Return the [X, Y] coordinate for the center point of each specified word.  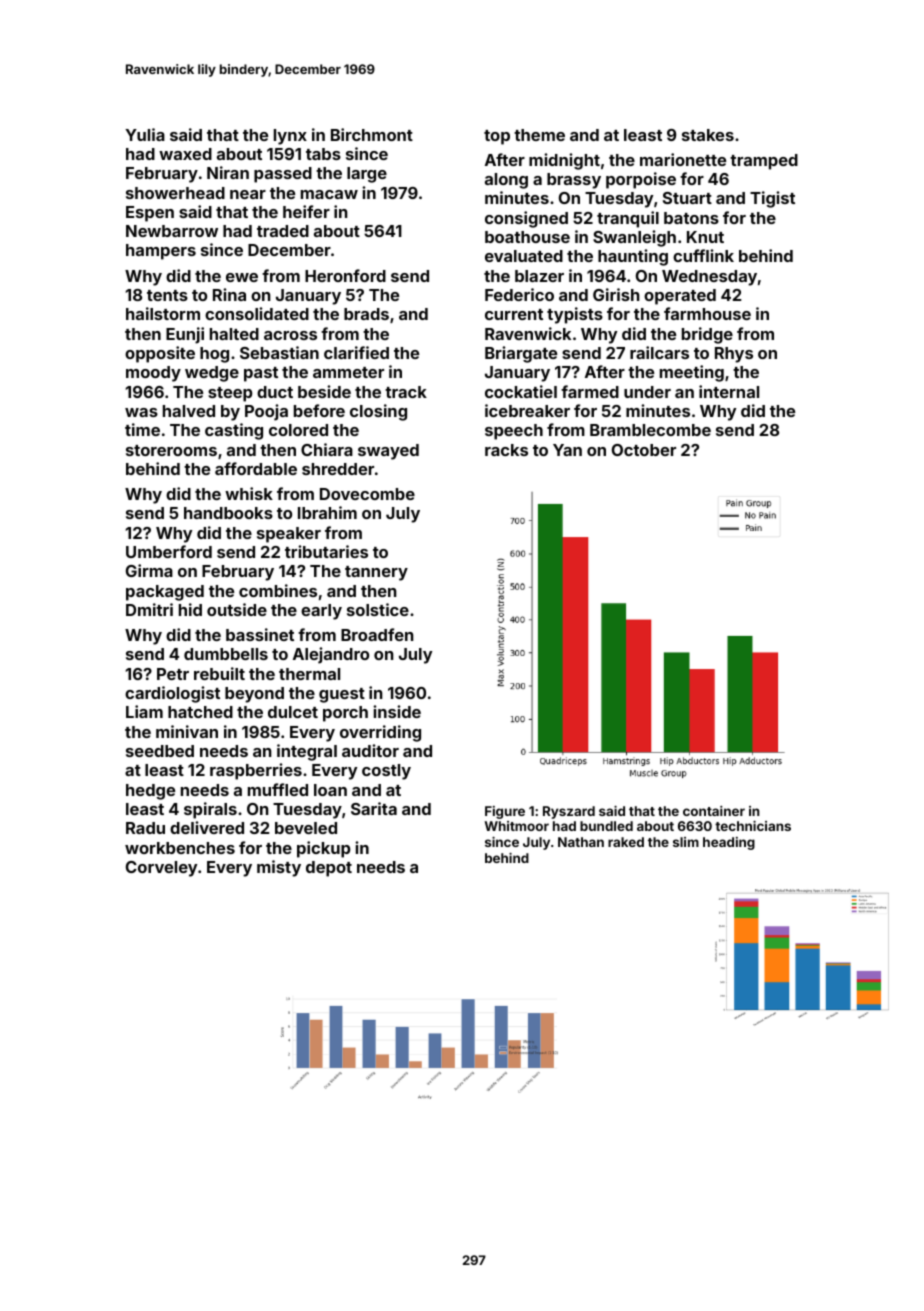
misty [279, 868]
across [290, 335]
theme [539, 135]
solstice [378, 609]
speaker [289, 535]
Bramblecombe [650, 430]
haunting [633, 257]
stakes [708, 135]
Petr [173, 674]
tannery [376, 573]
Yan [567, 450]
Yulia [145, 134]
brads [366, 314]
